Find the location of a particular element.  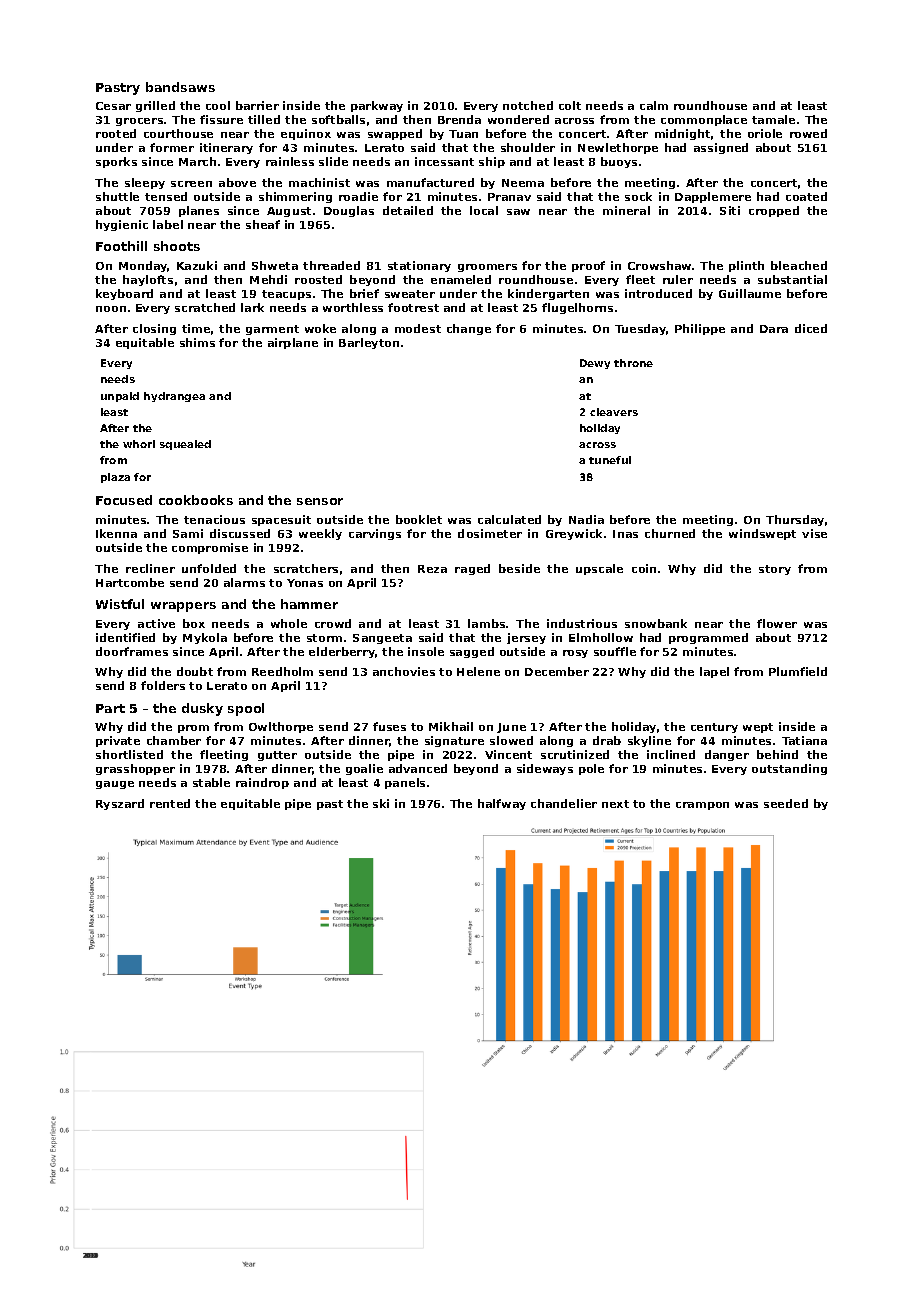

substantial is located at coordinates (792, 279).
